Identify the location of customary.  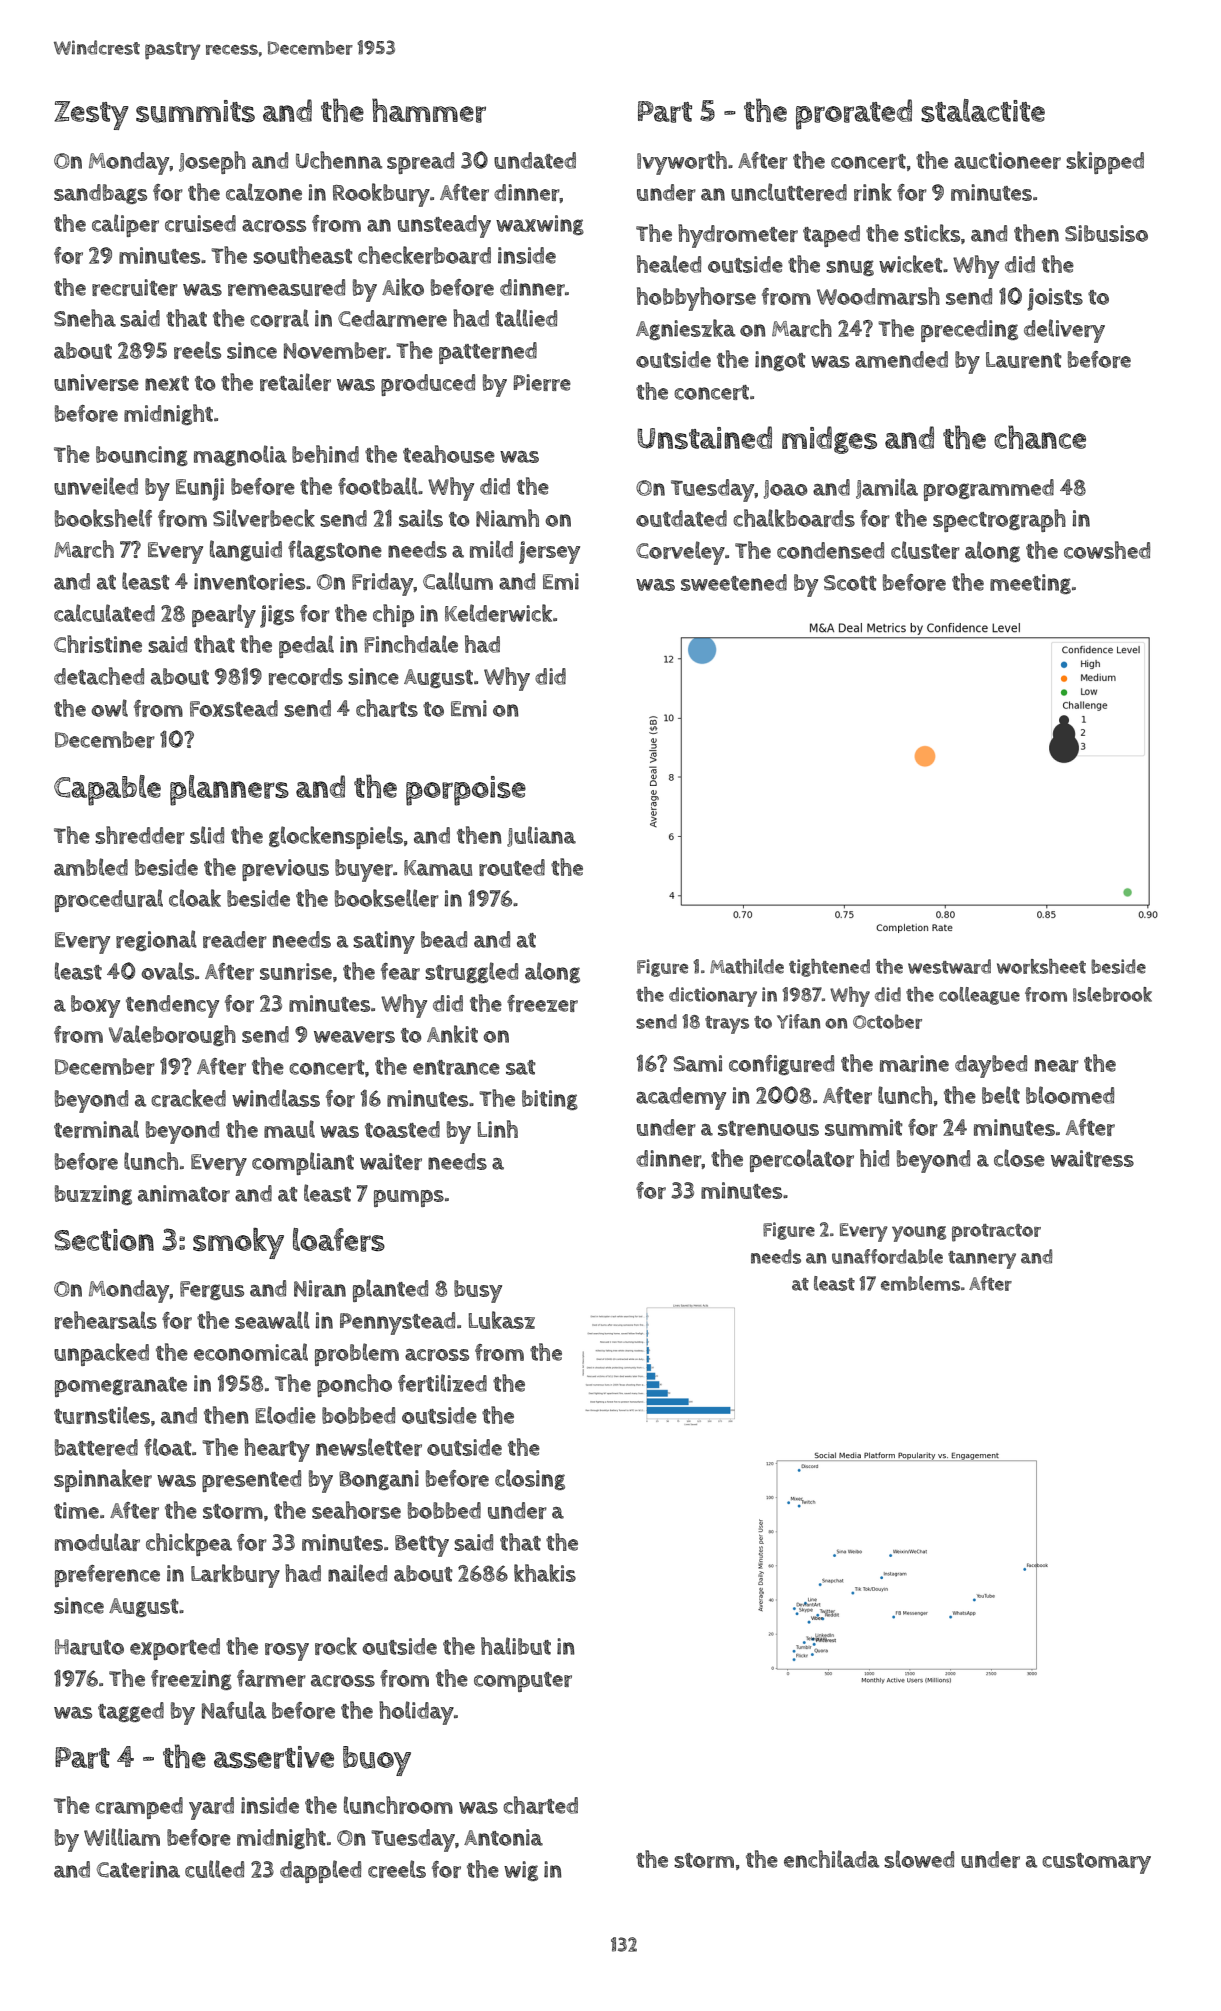
(1096, 1863).
